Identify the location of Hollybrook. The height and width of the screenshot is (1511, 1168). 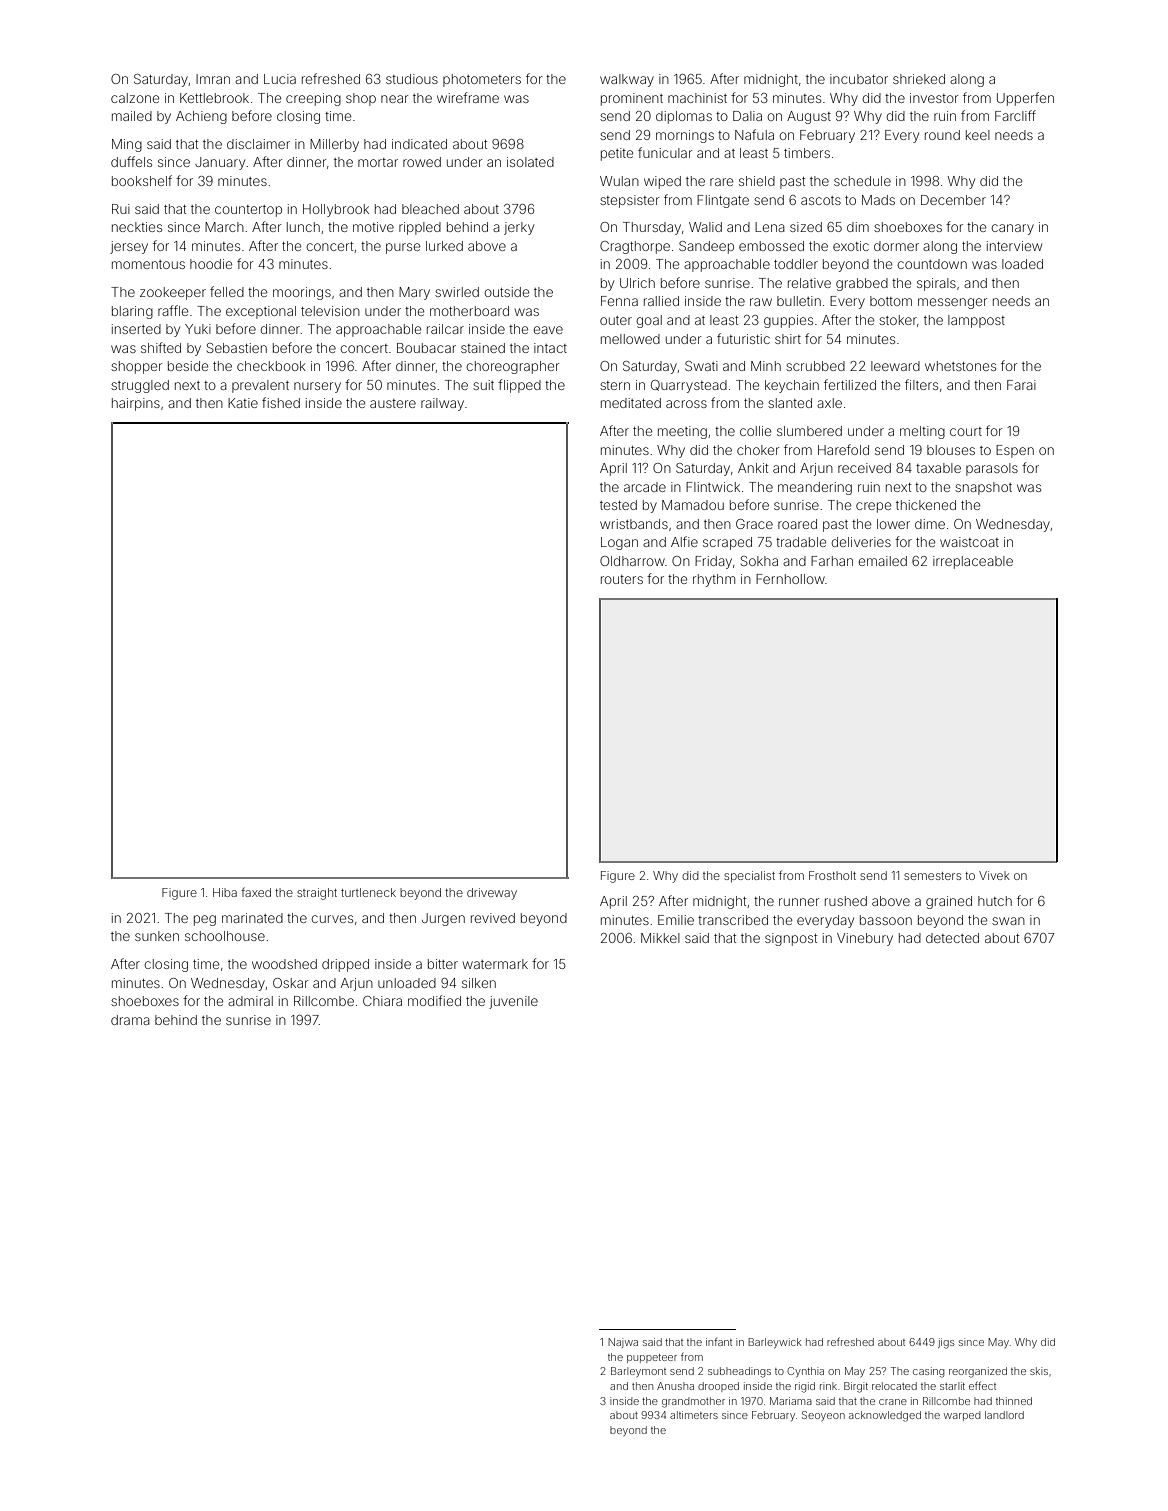
(336, 210).
